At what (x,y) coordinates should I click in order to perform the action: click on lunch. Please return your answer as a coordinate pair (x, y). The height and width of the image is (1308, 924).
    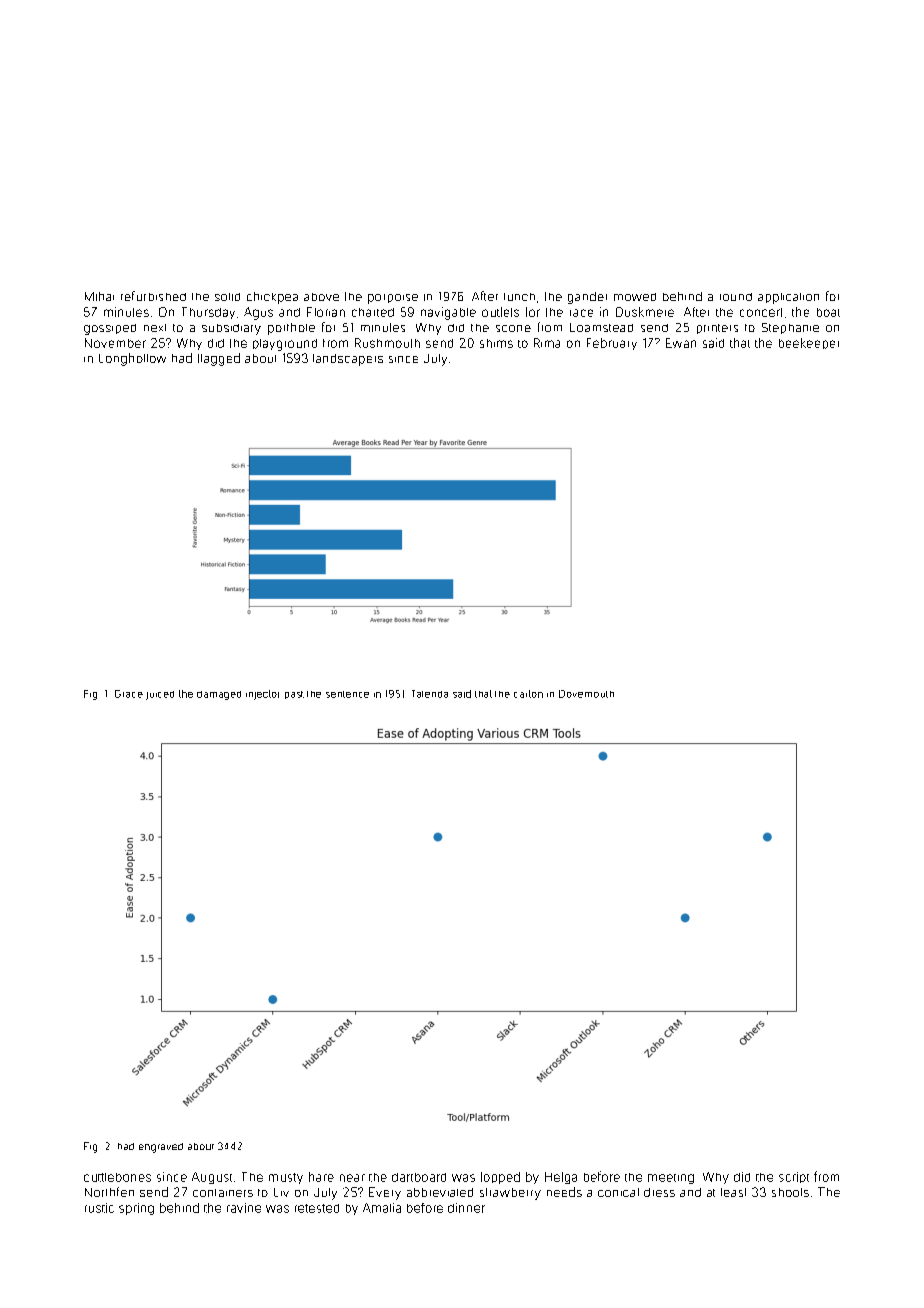
    Looking at the image, I should click on (519, 297).
